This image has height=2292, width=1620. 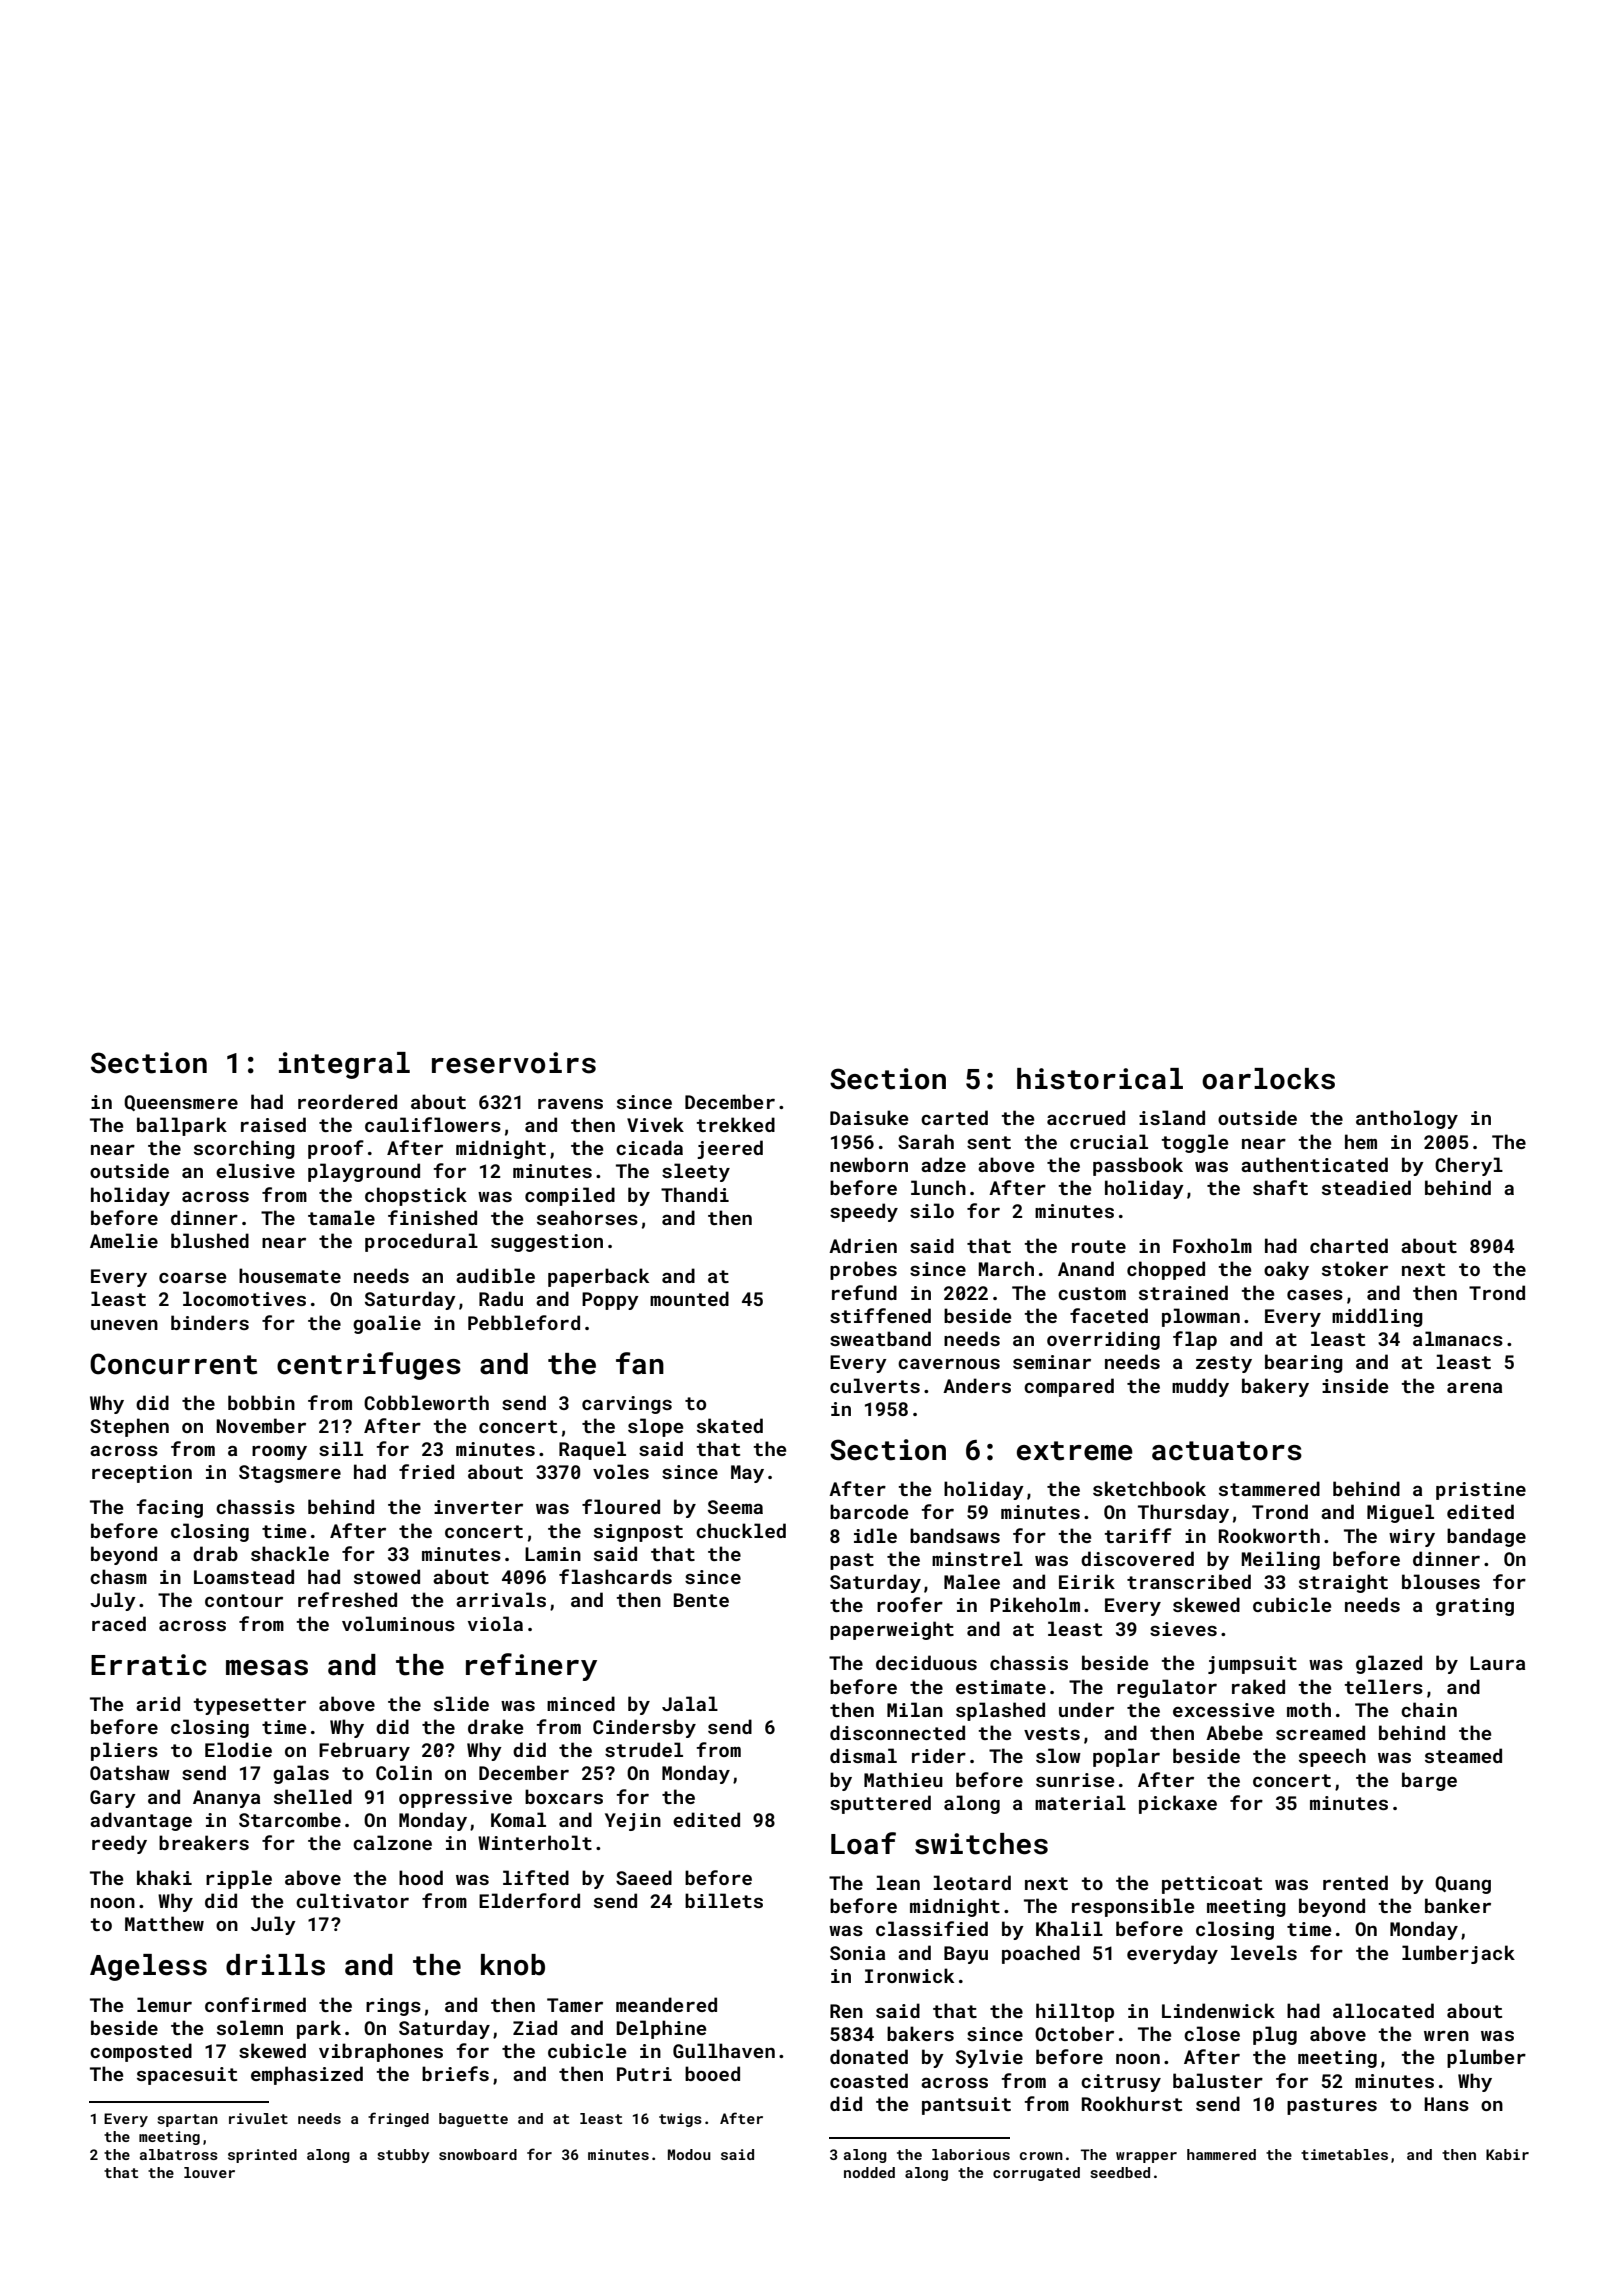 What do you see at coordinates (1343, 1583) in the image?
I see `straight` at bounding box center [1343, 1583].
